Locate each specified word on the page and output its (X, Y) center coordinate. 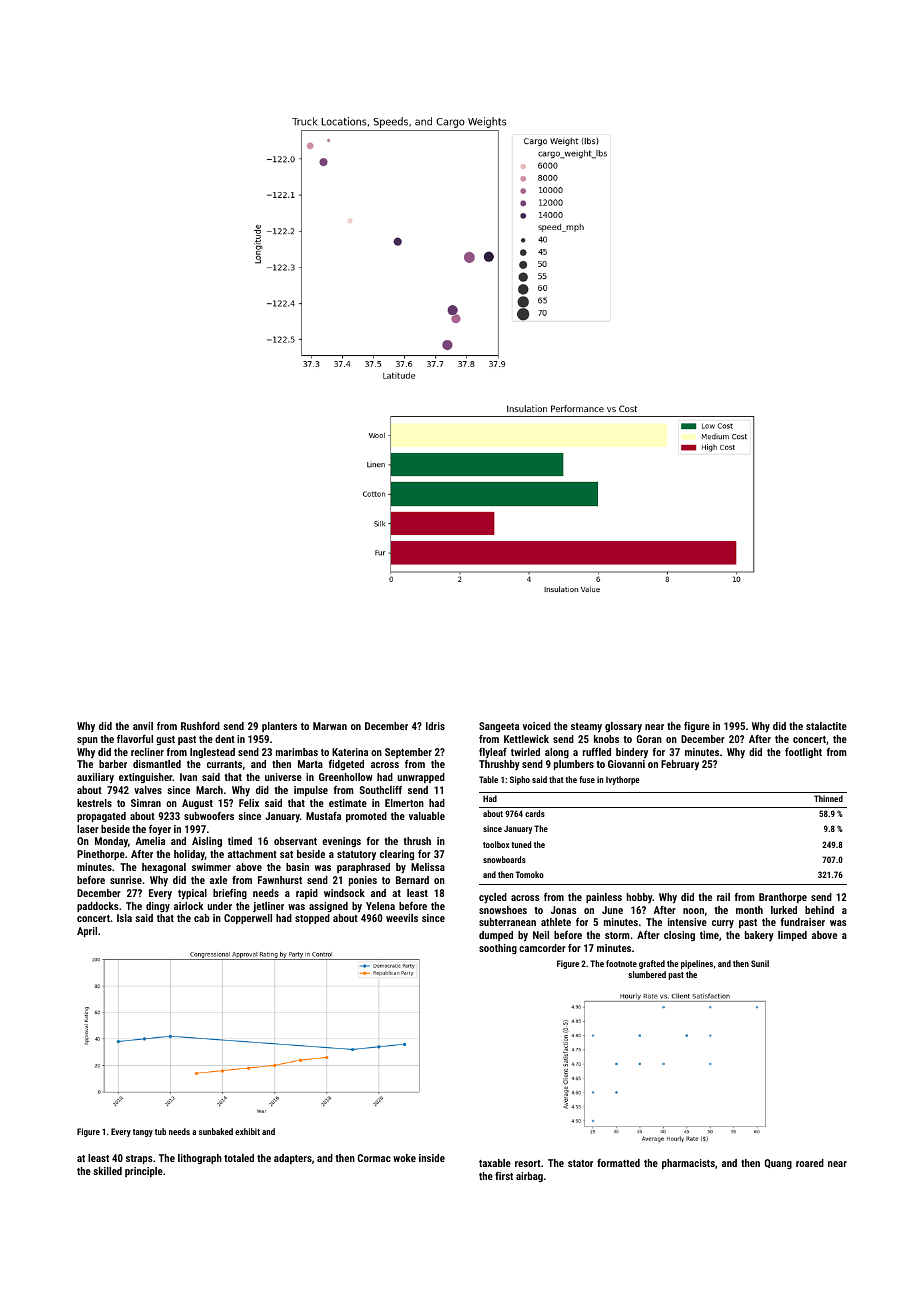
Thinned (828, 798)
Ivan (188, 777)
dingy (158, 907)
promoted (366, 817)
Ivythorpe (623, 780)
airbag (529, 1177)
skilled (107, 1171)
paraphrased (363, 868)
